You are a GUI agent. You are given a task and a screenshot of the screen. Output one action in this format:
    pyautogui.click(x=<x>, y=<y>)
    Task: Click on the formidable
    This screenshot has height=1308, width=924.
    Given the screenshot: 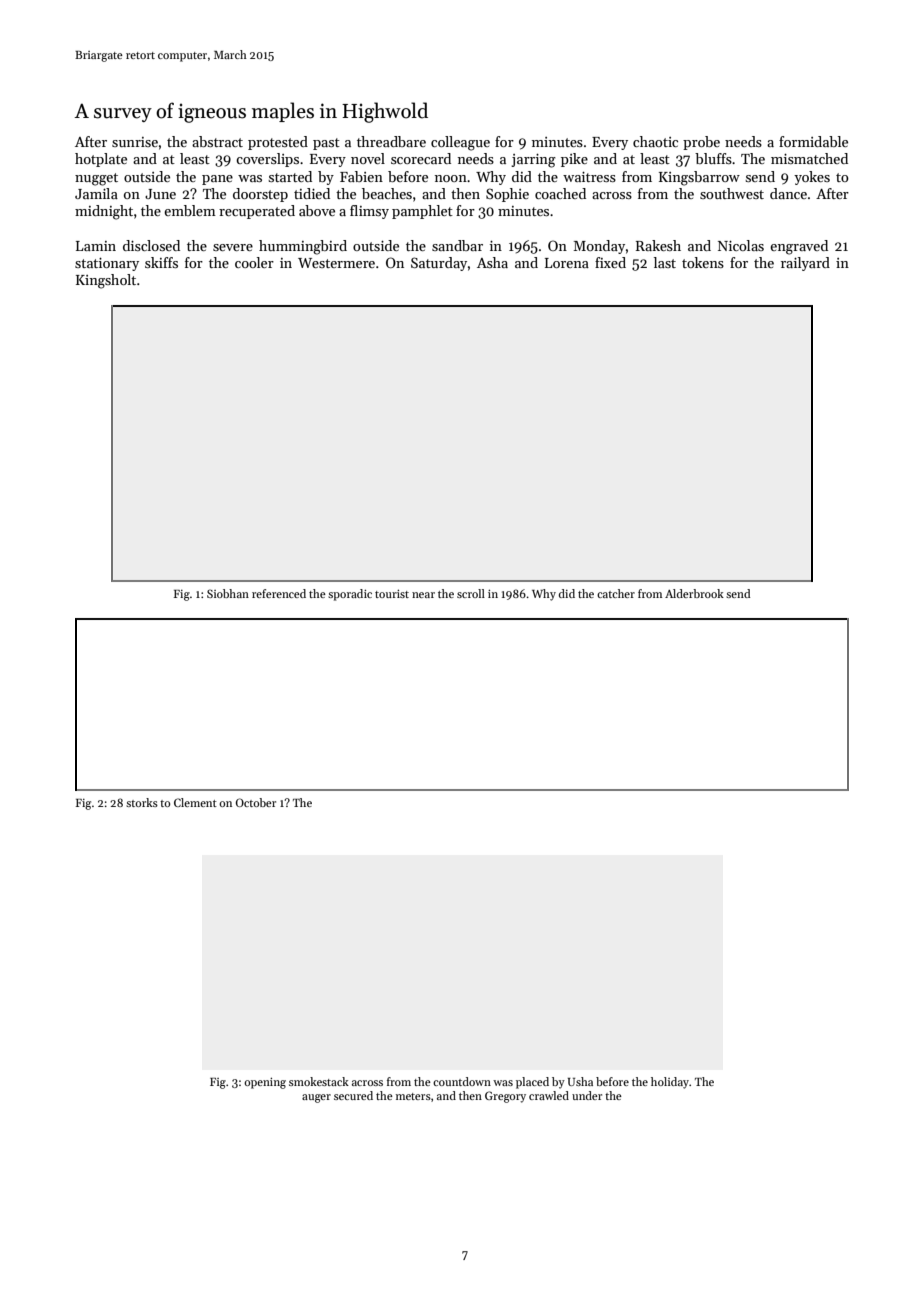 What is the action you would take?
    pyautogui.click(x=813, y=141)
